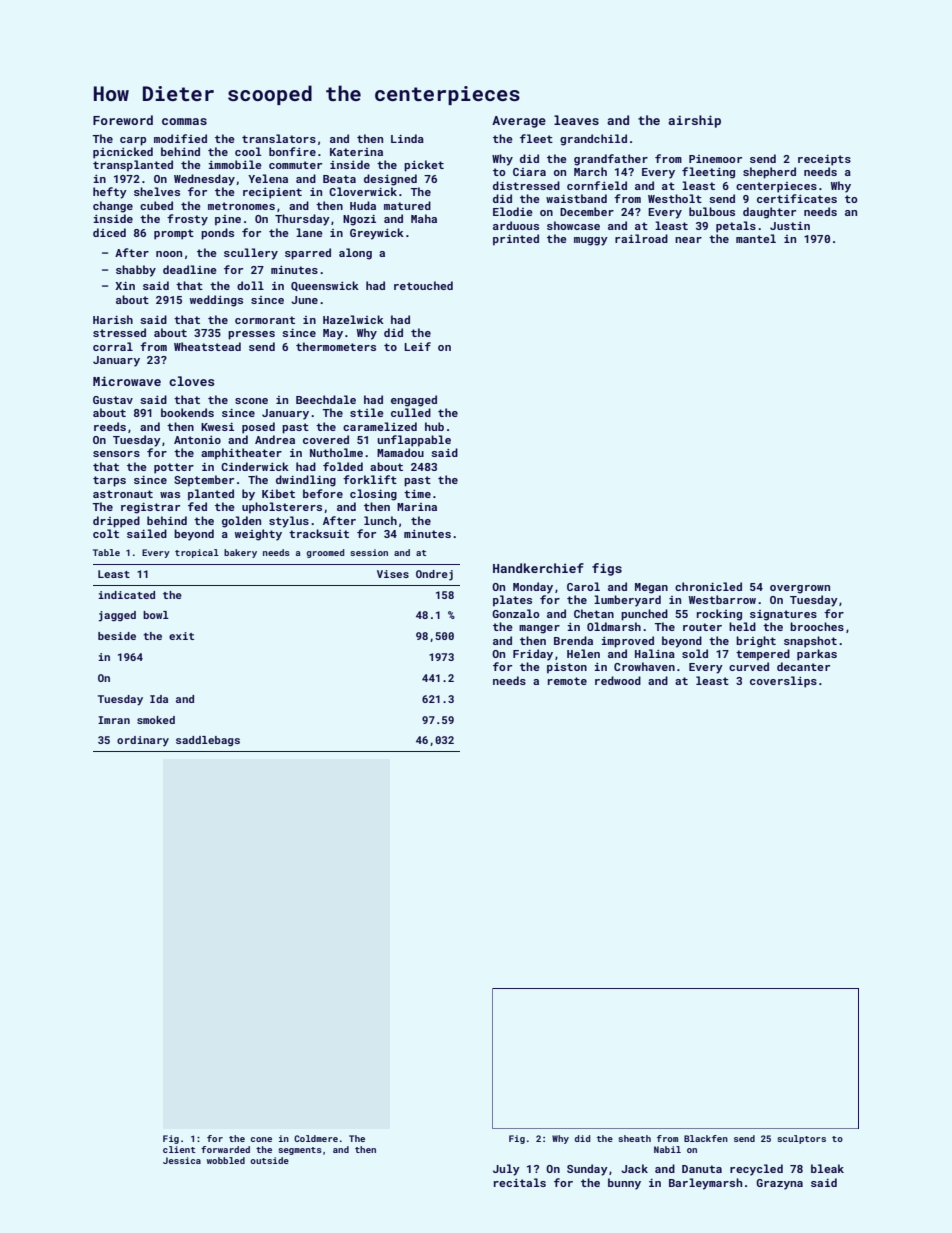  Describe the element at coordinates (576, 120) in the screenshot. I see `leaves` at that location.
